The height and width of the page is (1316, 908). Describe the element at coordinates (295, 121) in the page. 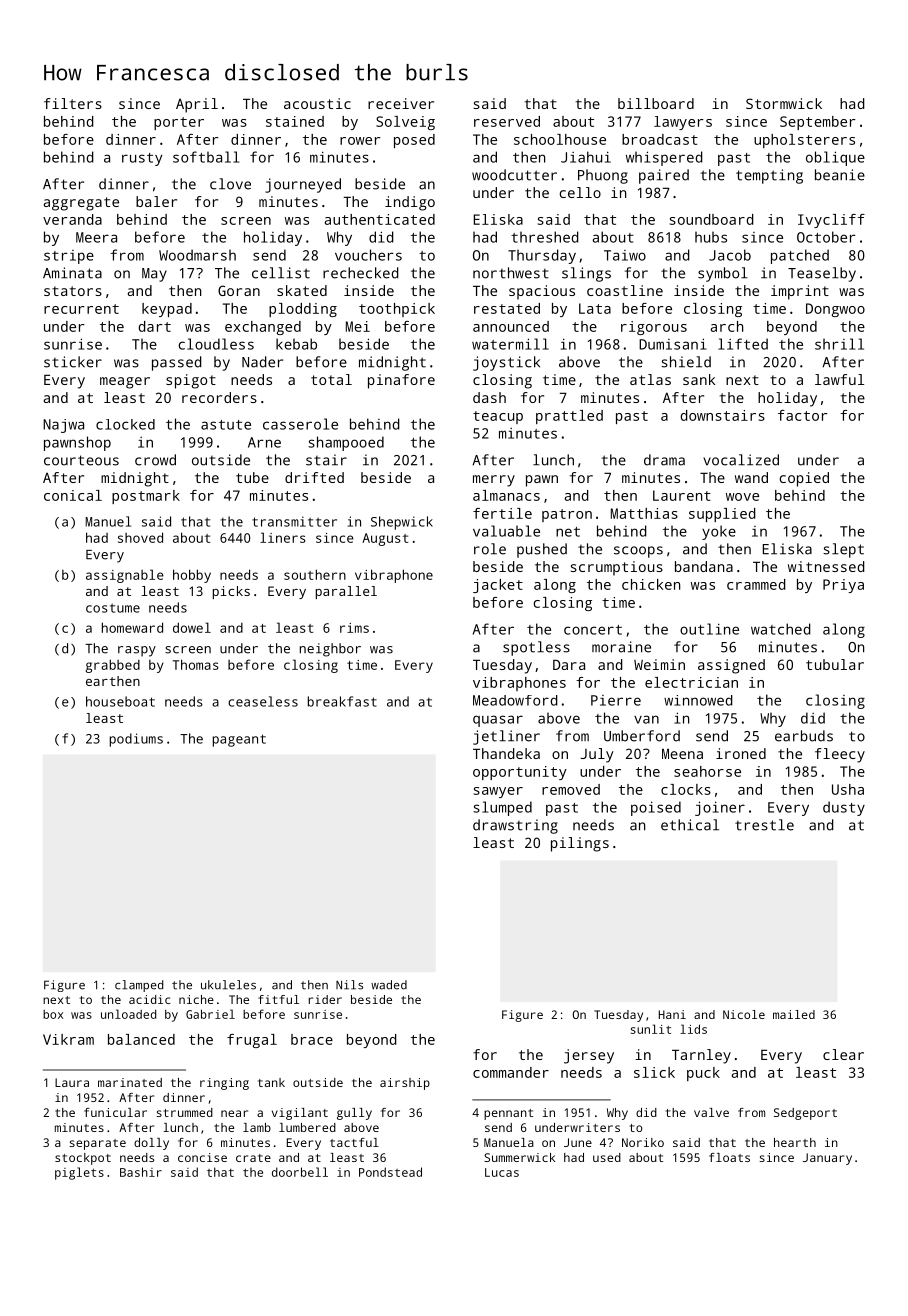

I see `stained` at that location.
